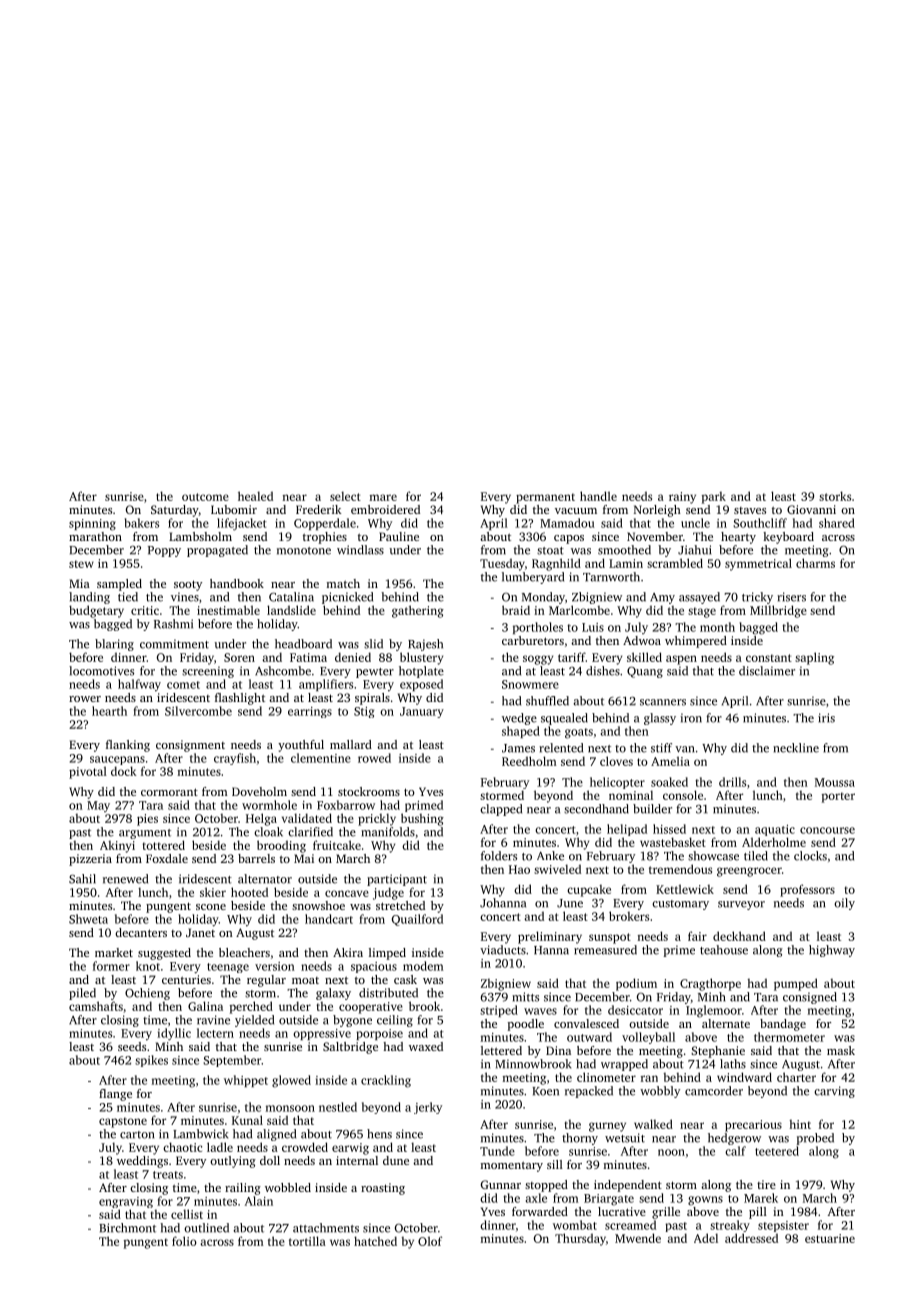 This document has height=1308, width=924. I want to click on waxed, so click(426, 1046).
